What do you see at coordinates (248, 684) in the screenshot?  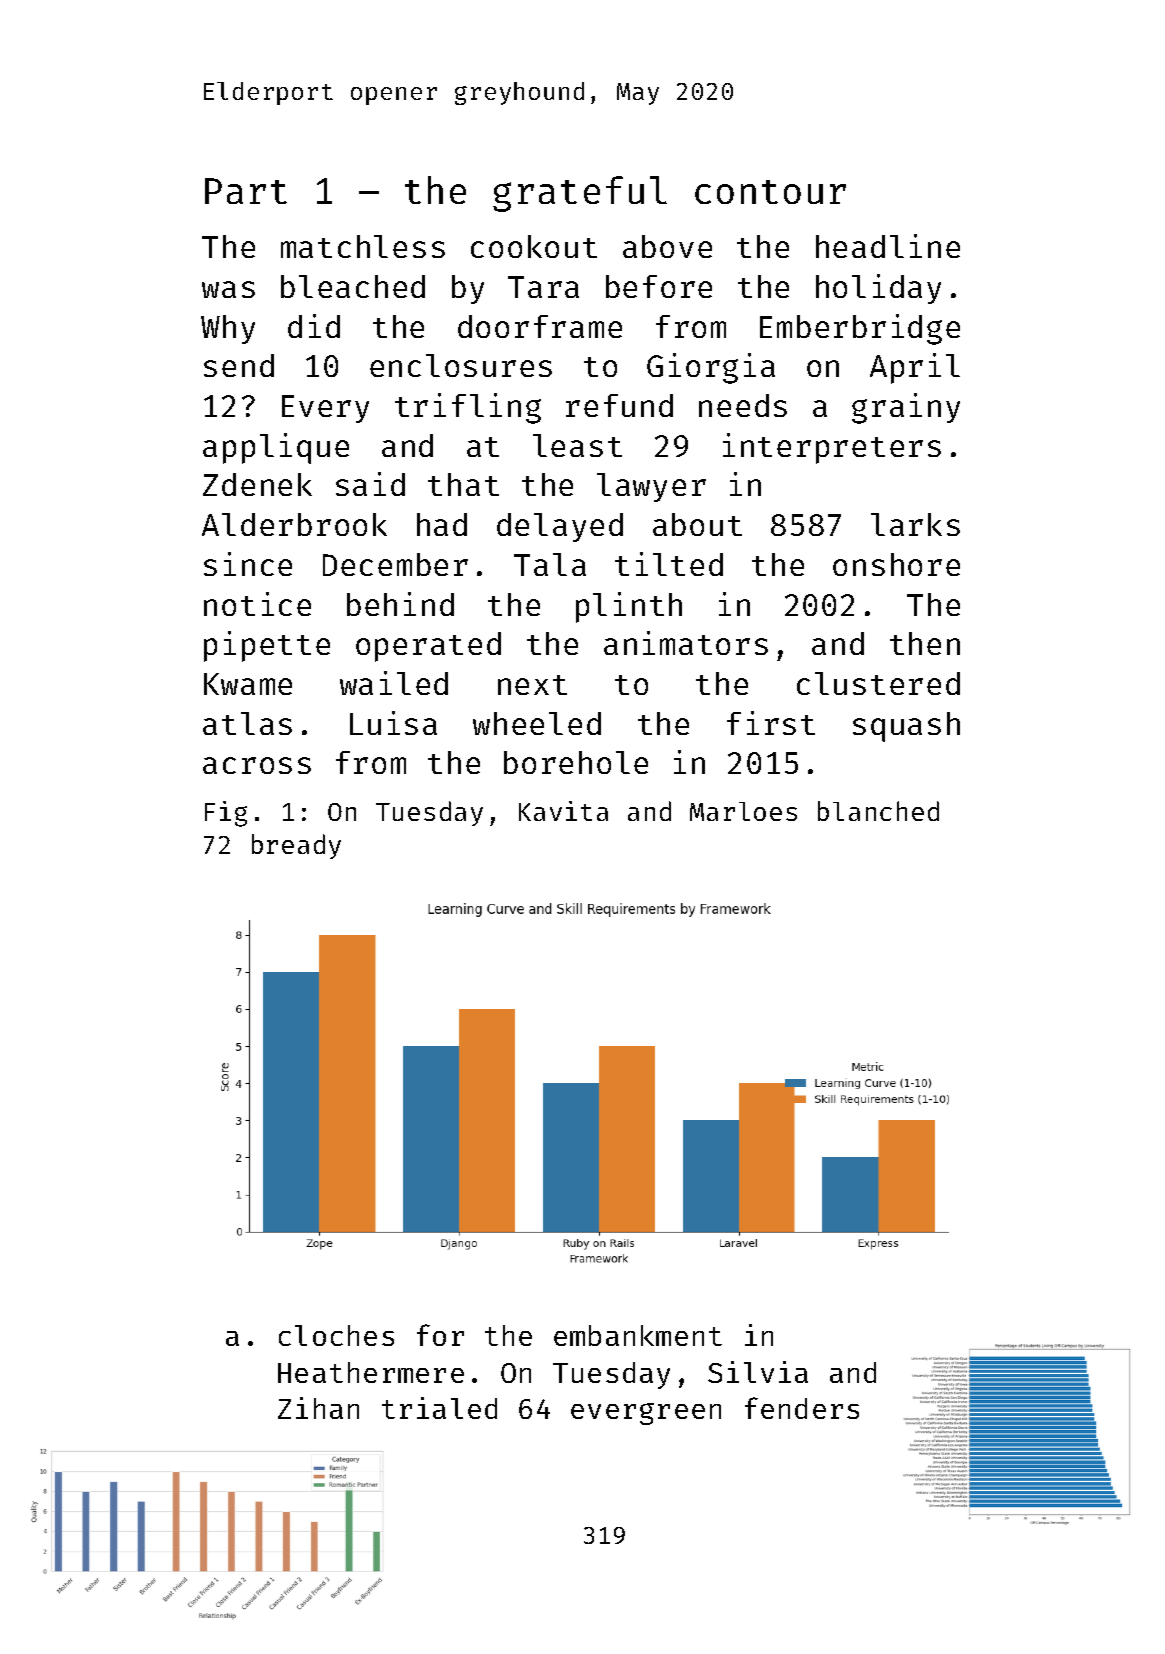 I see `Kwame` at bounding box center [248, 684].
